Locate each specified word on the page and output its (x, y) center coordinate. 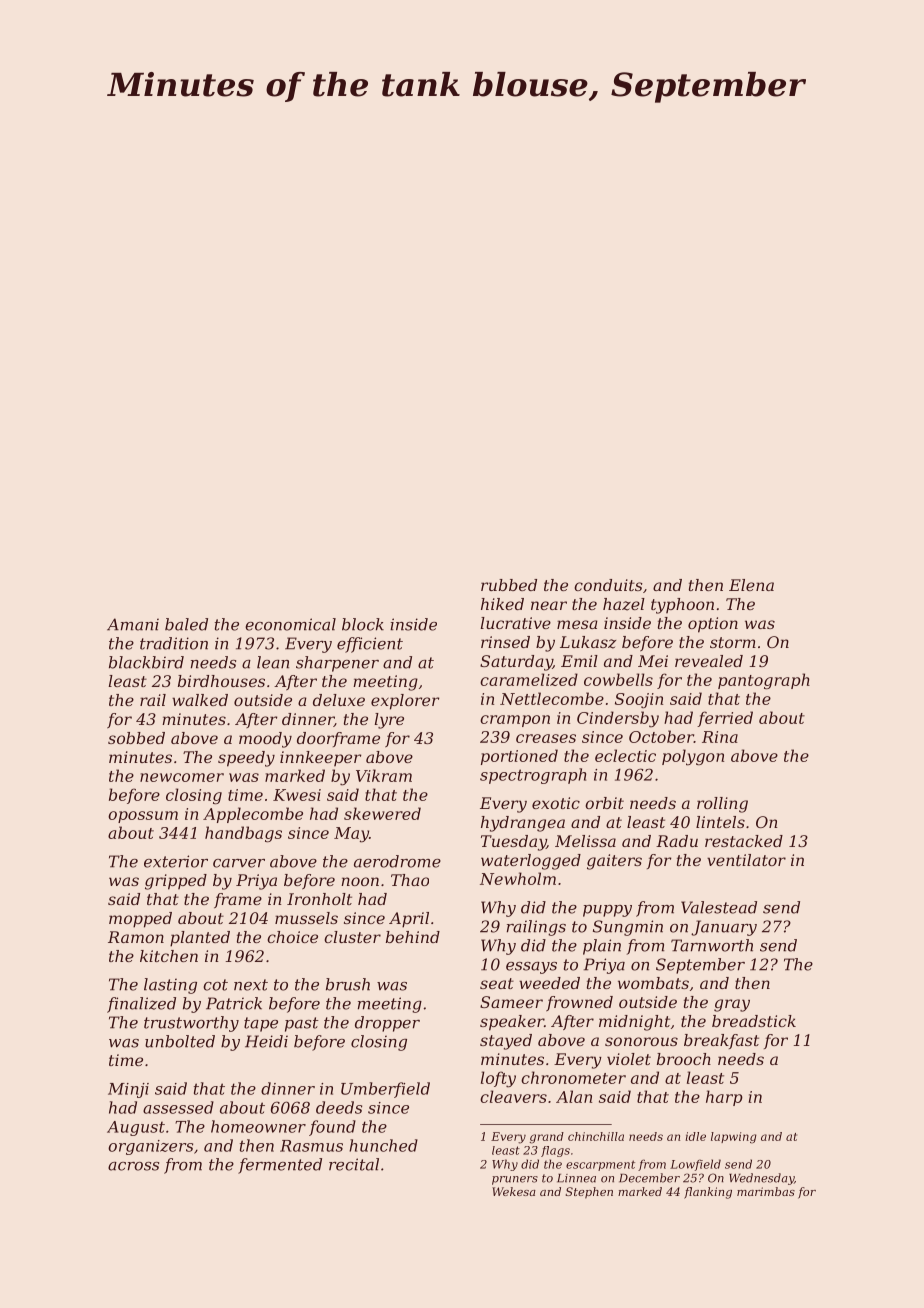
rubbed (509, 585)
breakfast (721, 1041)
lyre (389, 721)
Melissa (585, 841)
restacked (744, 841)
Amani (133, 624)
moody (265, 740)
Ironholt (319, 899)
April (409, 920)
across (133, 1166)
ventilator (746, 860)
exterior (176, 861)
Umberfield (385, 1090)
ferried (725, 719)
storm (733, 642)
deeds (339, 1107)
